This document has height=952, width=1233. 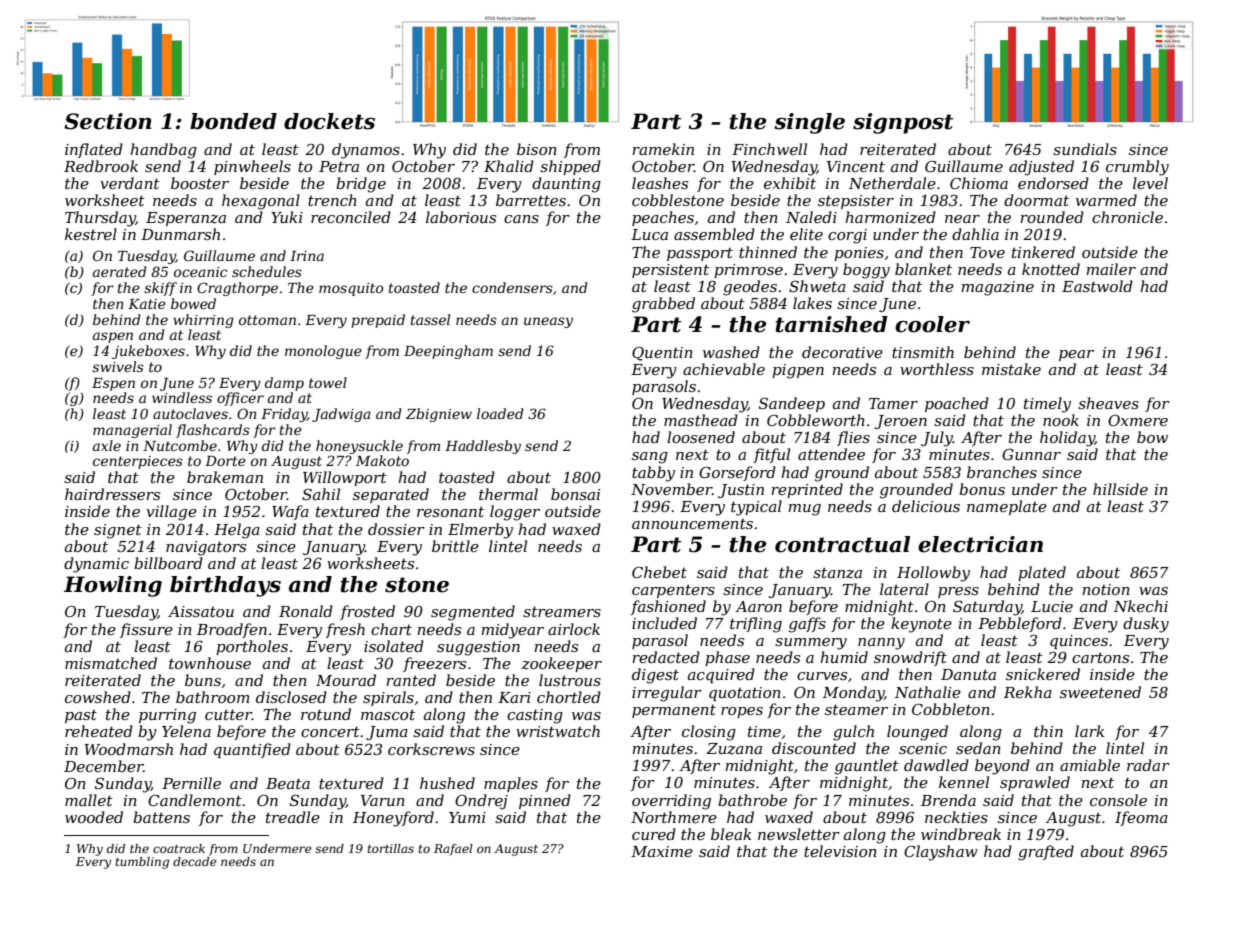 I want to click on signpost, so click(x=903, y=123).
